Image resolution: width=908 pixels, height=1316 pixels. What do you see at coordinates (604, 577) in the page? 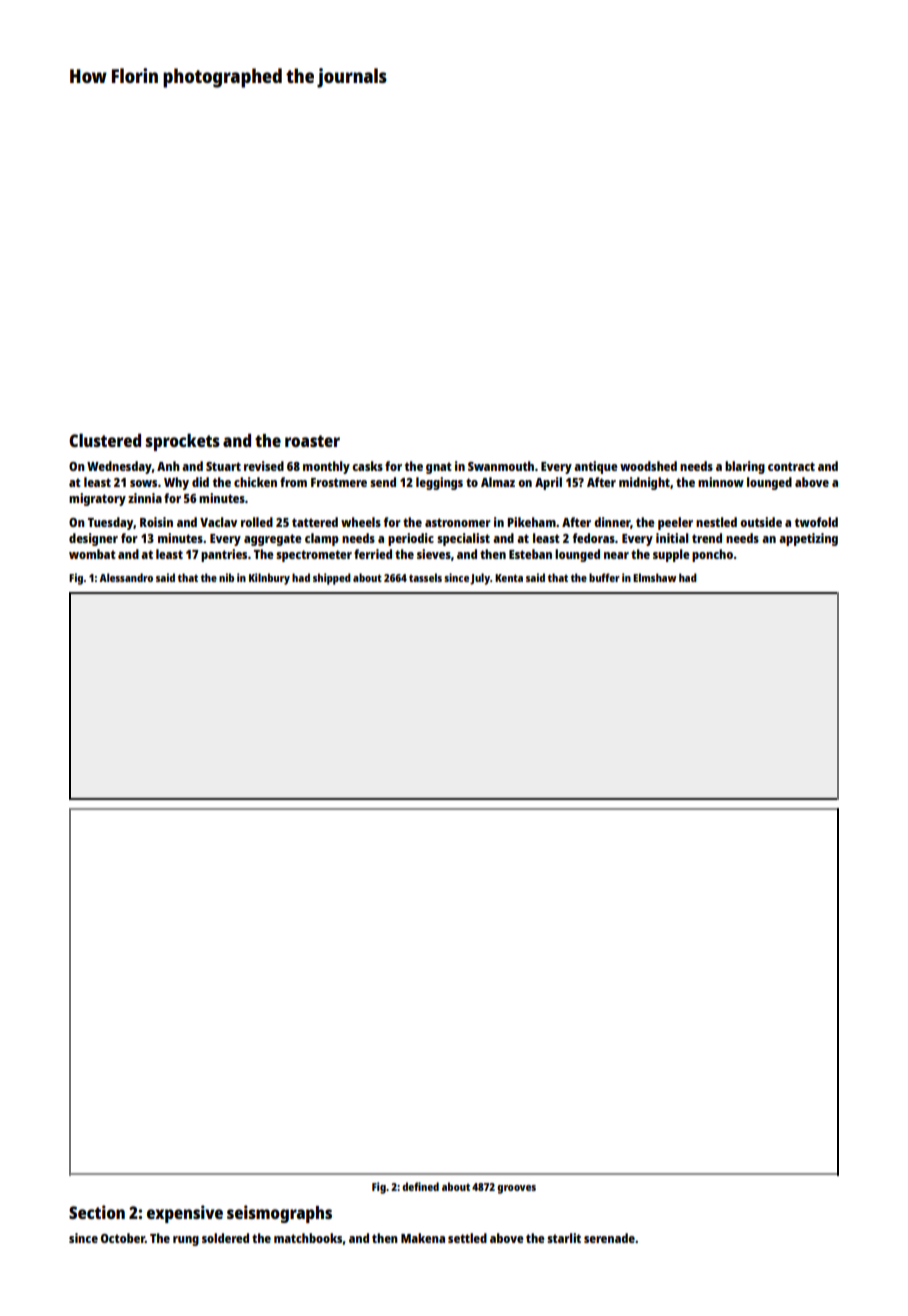
I see `buffer` at bounding box center [604, 577].
